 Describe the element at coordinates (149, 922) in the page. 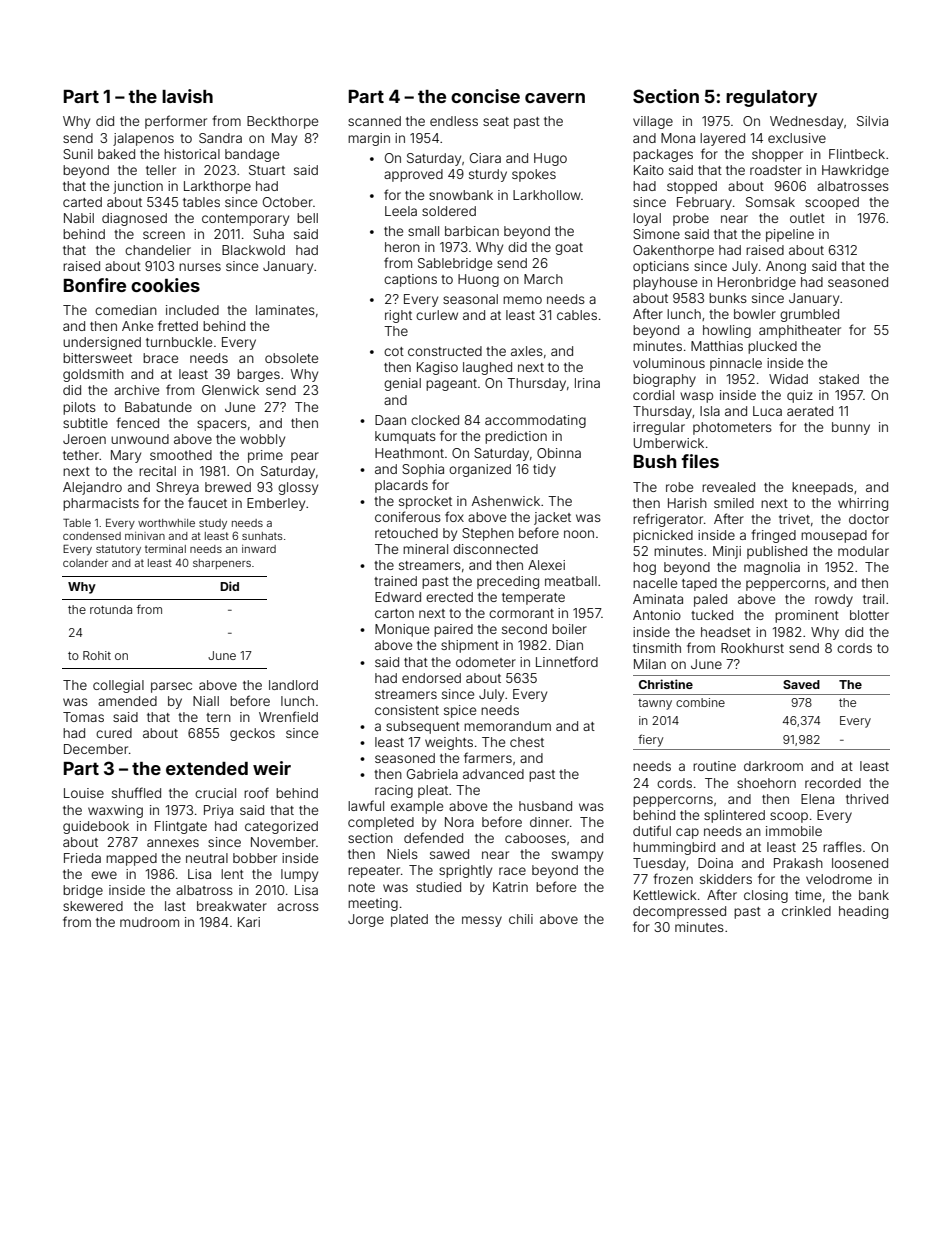

I see `mudroom` at that location.
